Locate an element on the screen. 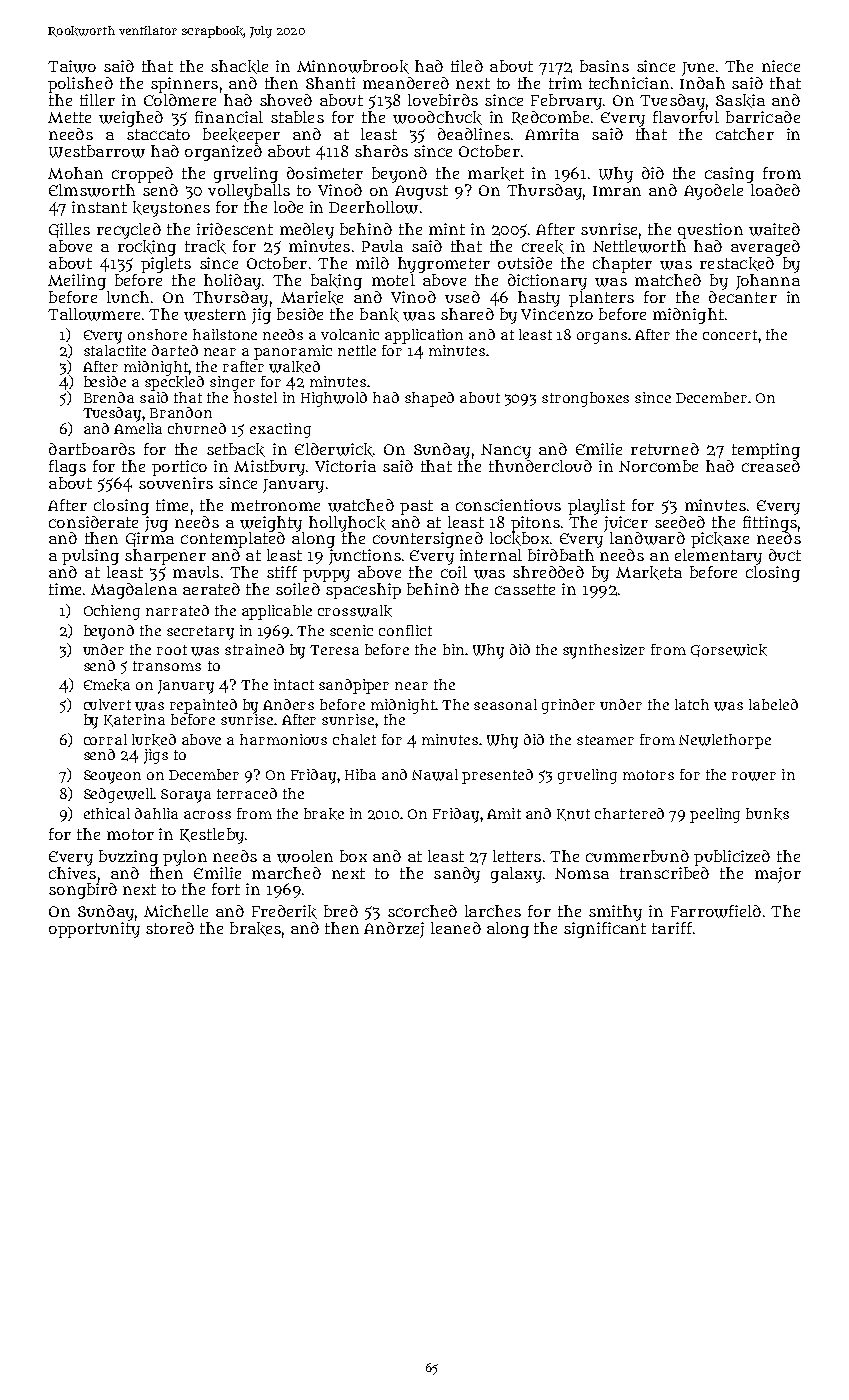 The image size is (849, 1400). landward is located at coordinates (647, 538).
